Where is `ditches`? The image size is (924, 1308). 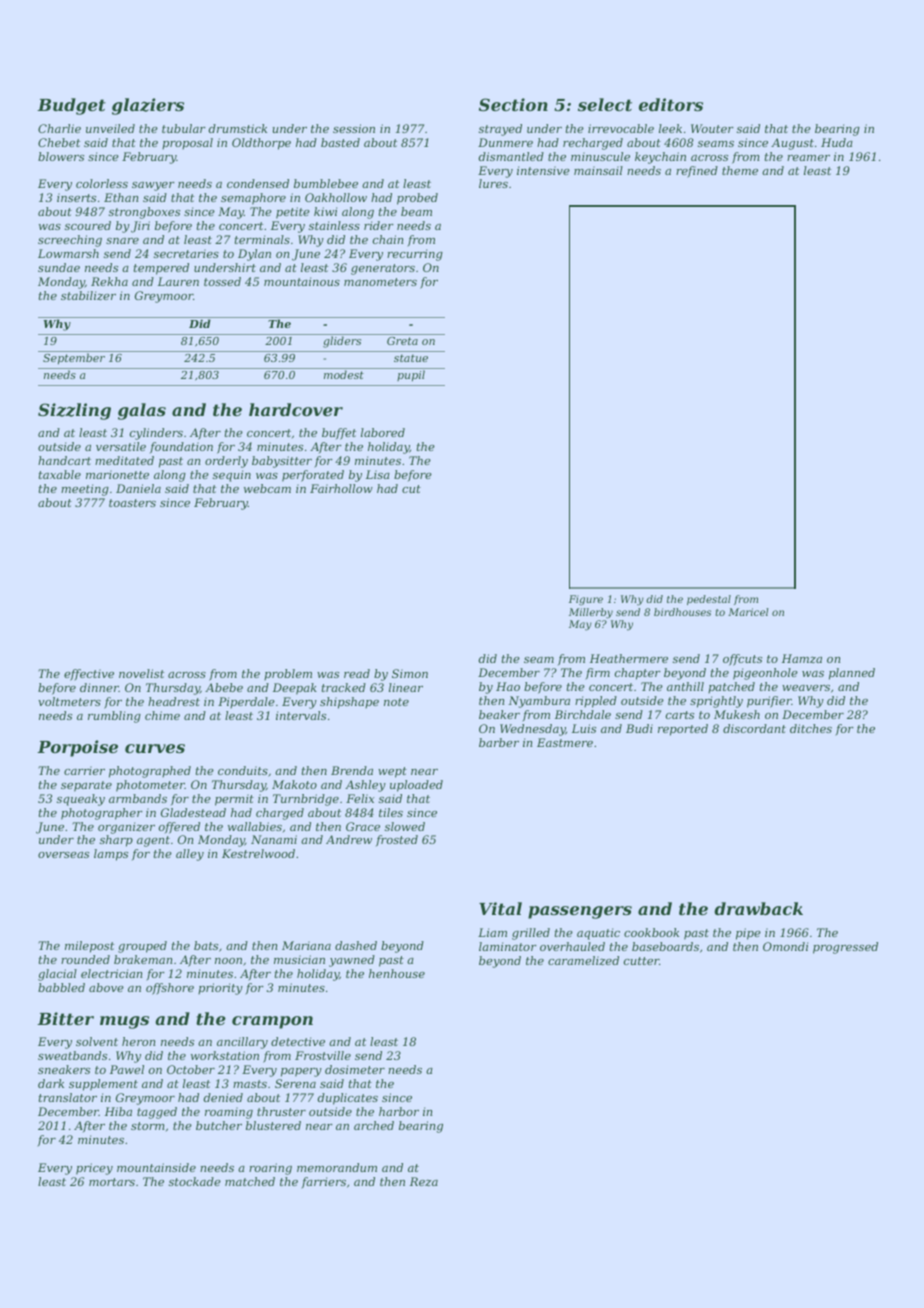 ditches is located at coordinates (811, 728).
